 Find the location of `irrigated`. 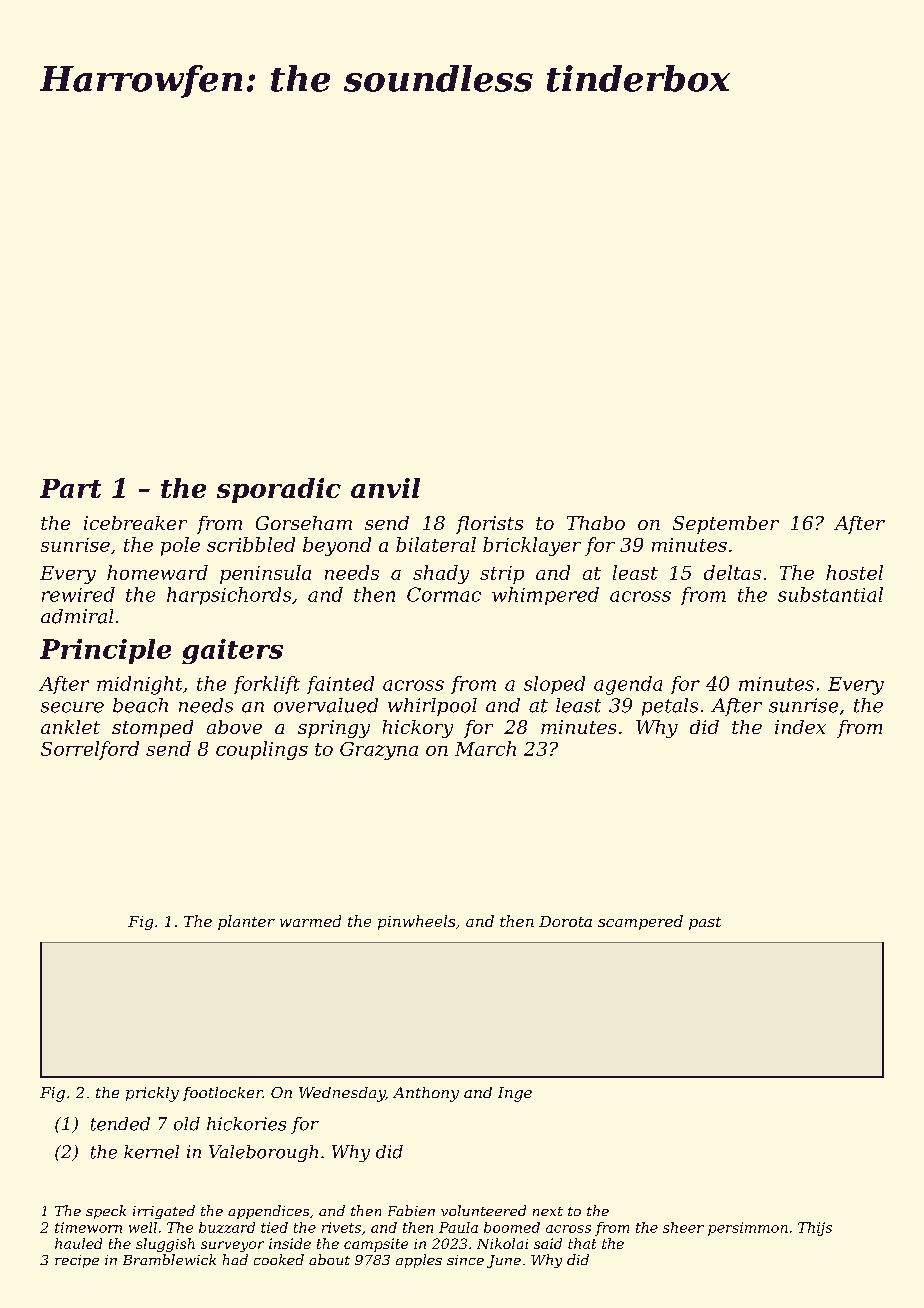

irrigated is located at coordinates (164, 1212).
